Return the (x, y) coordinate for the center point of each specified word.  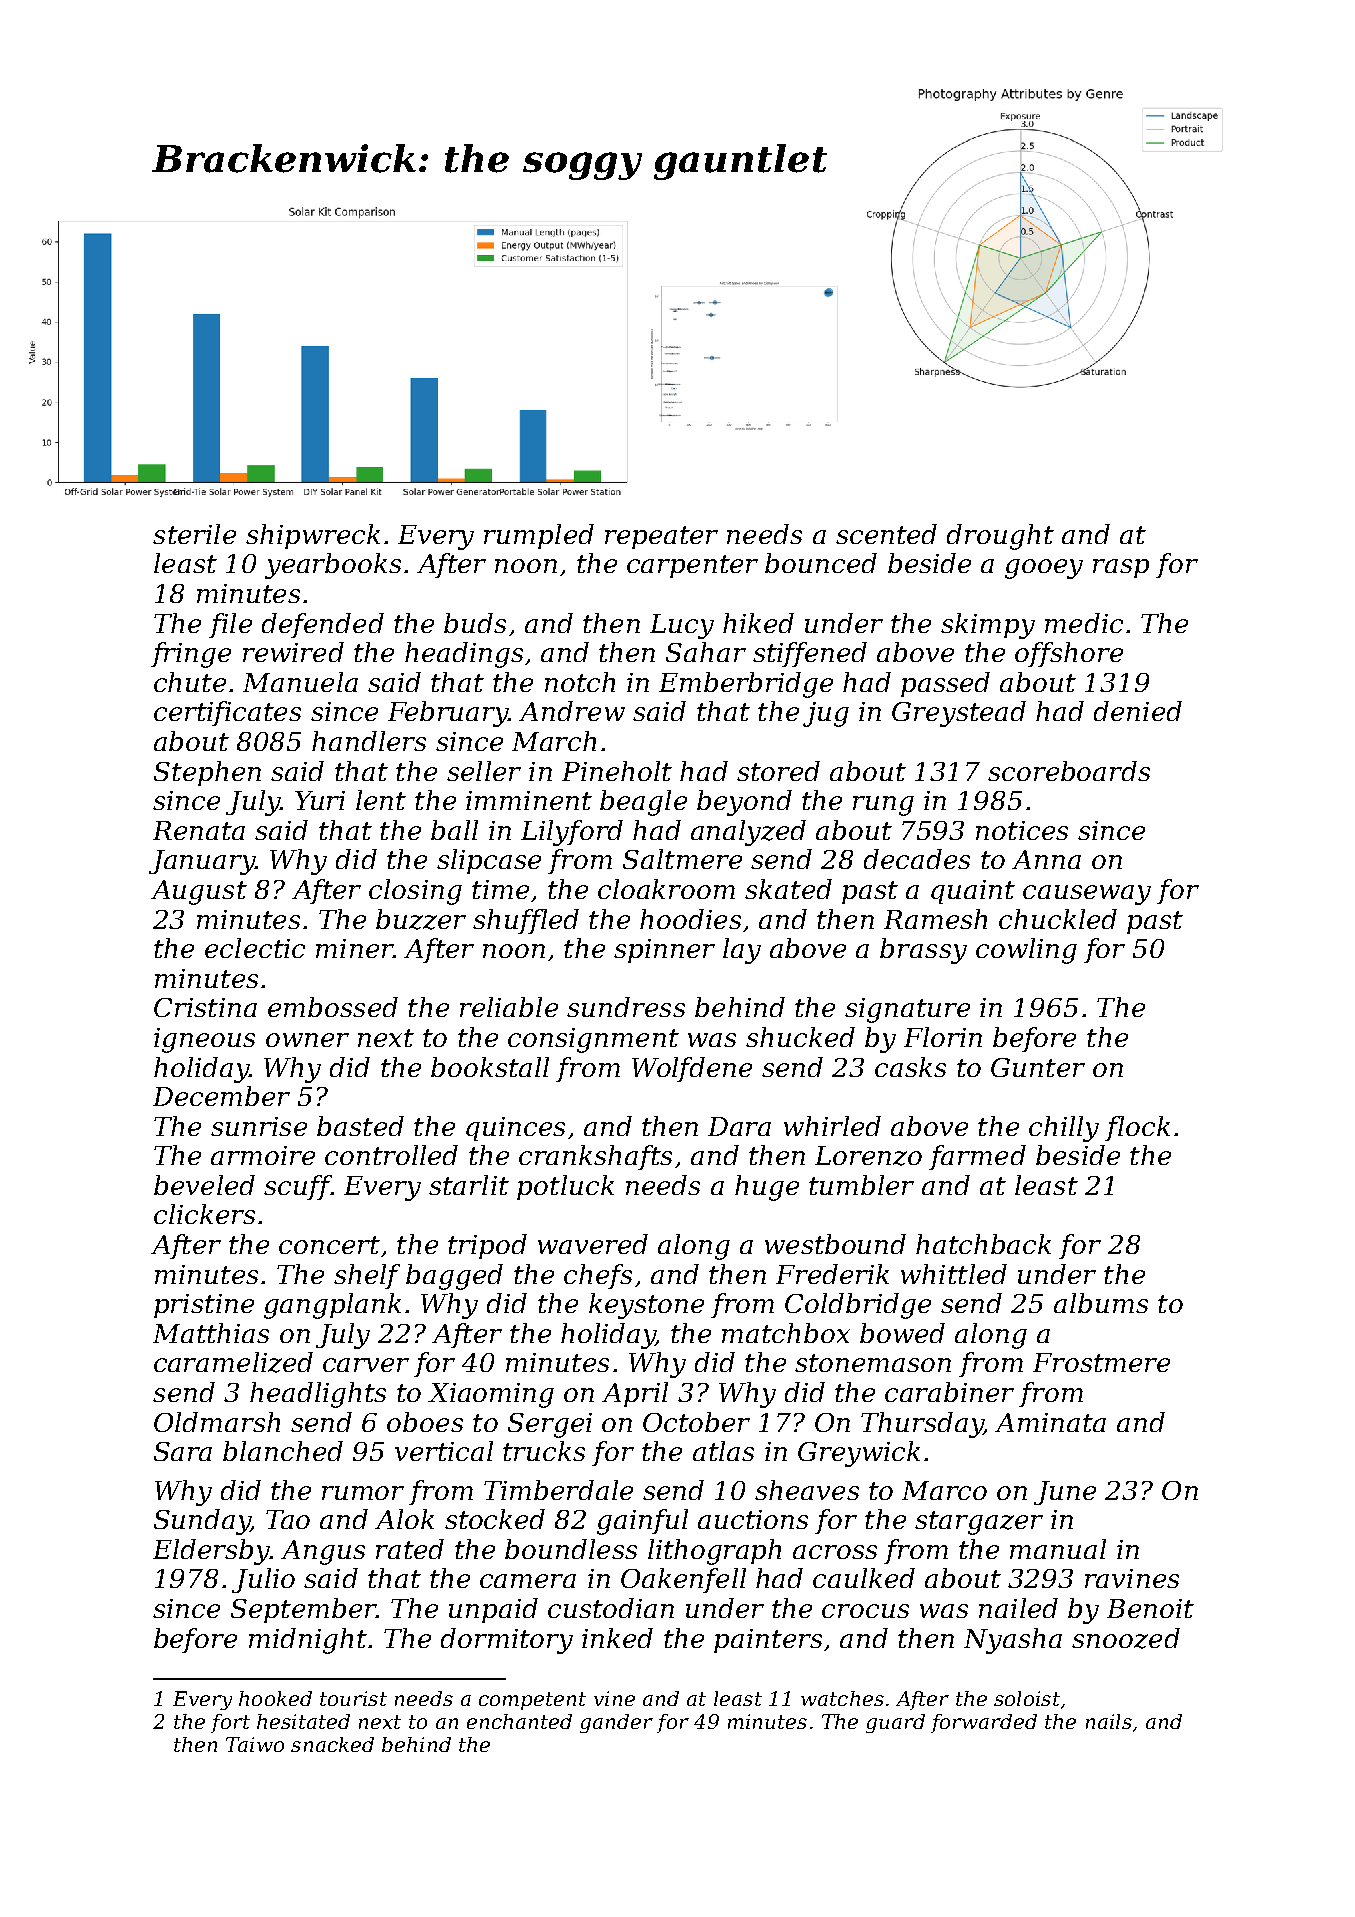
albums (1101, 1303)
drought (1000, 537)
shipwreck (313, 536)
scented (886, 534)
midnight (308, 1641)
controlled (391, 1155)
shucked (800, 1037)
